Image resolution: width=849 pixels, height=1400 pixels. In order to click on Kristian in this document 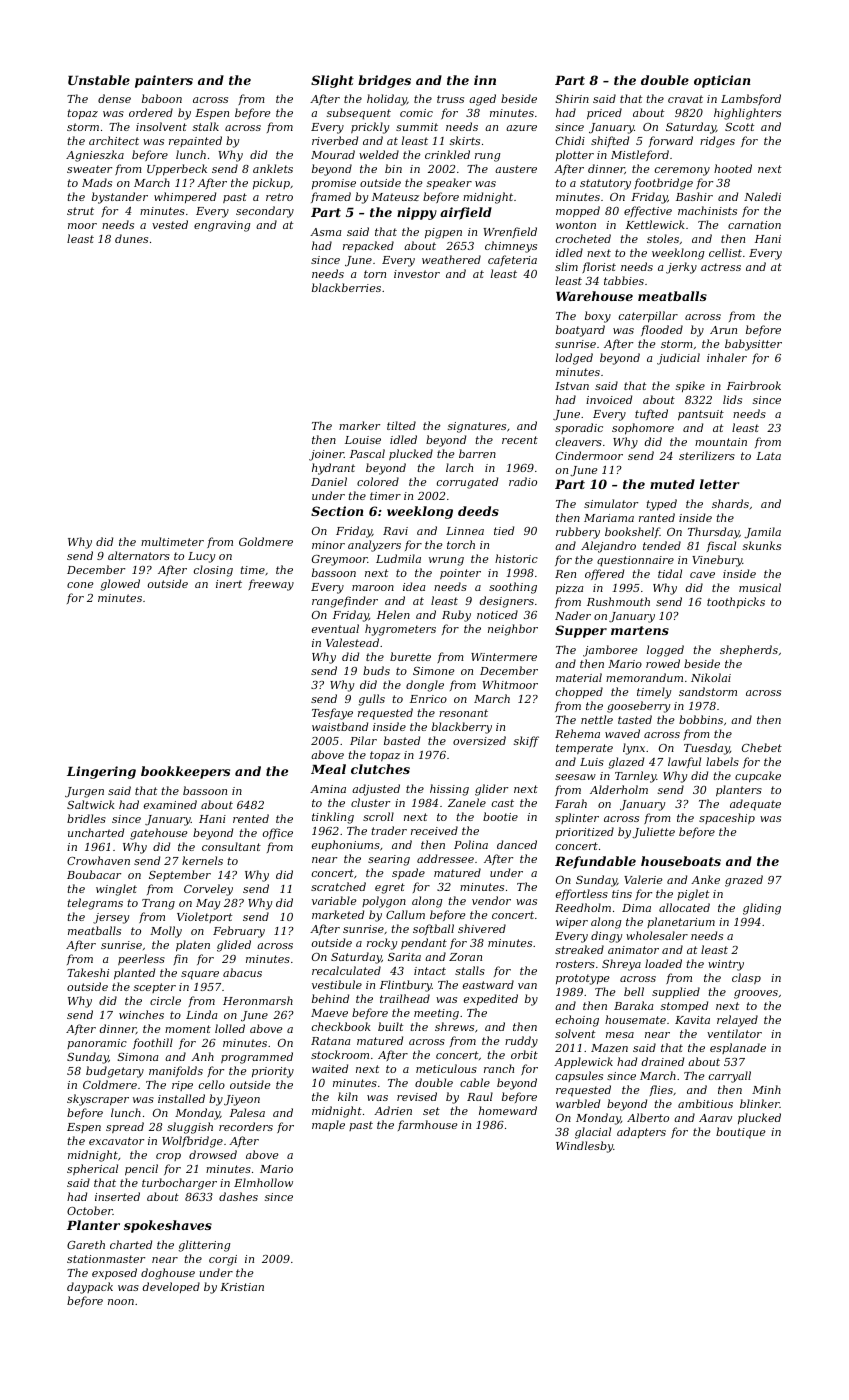, I will do `click(242, 1287)`.
